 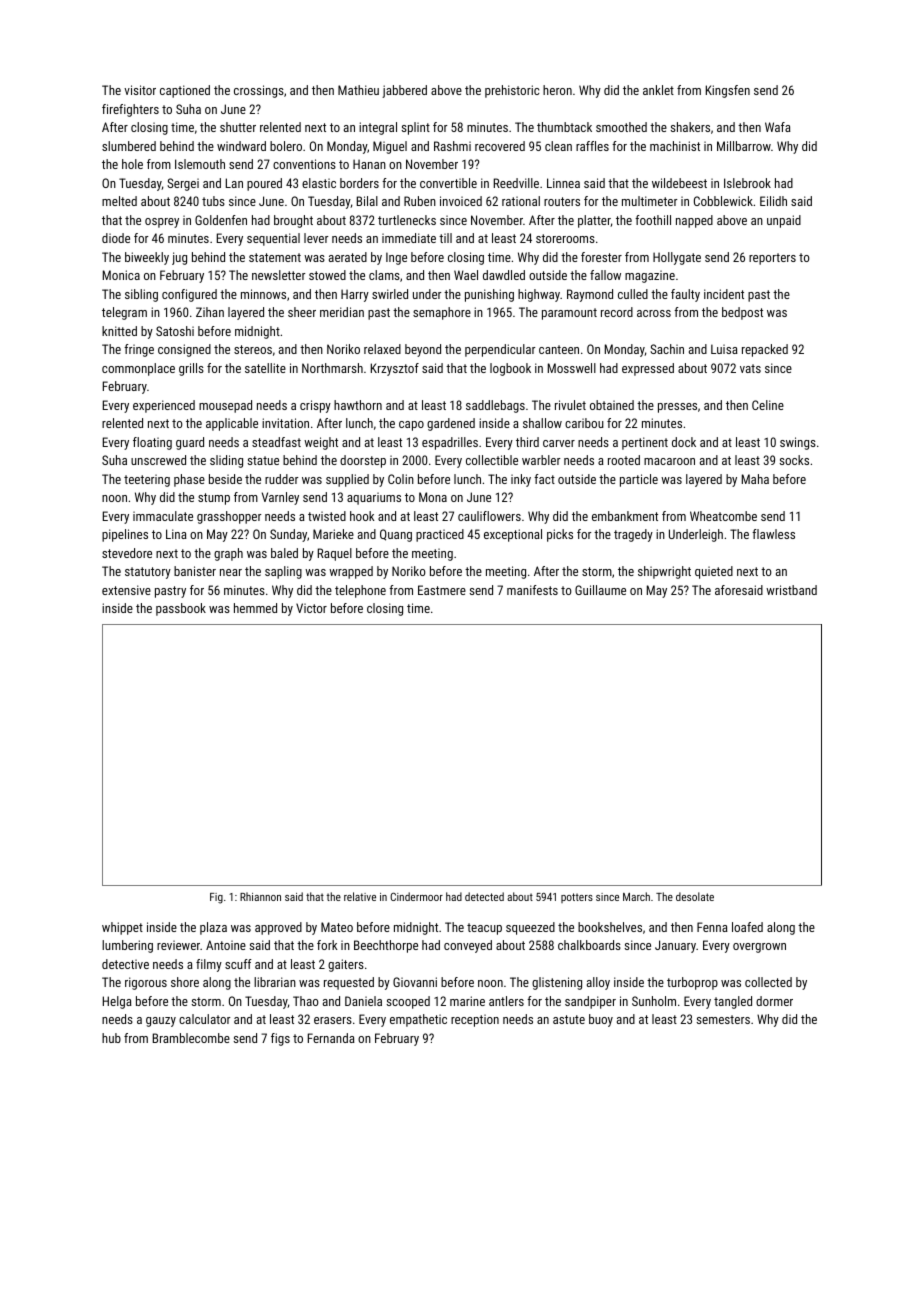 What do you see at coordinates (404, 91) in the page?
I see `jabbered` at bounding box center [404, 91].
